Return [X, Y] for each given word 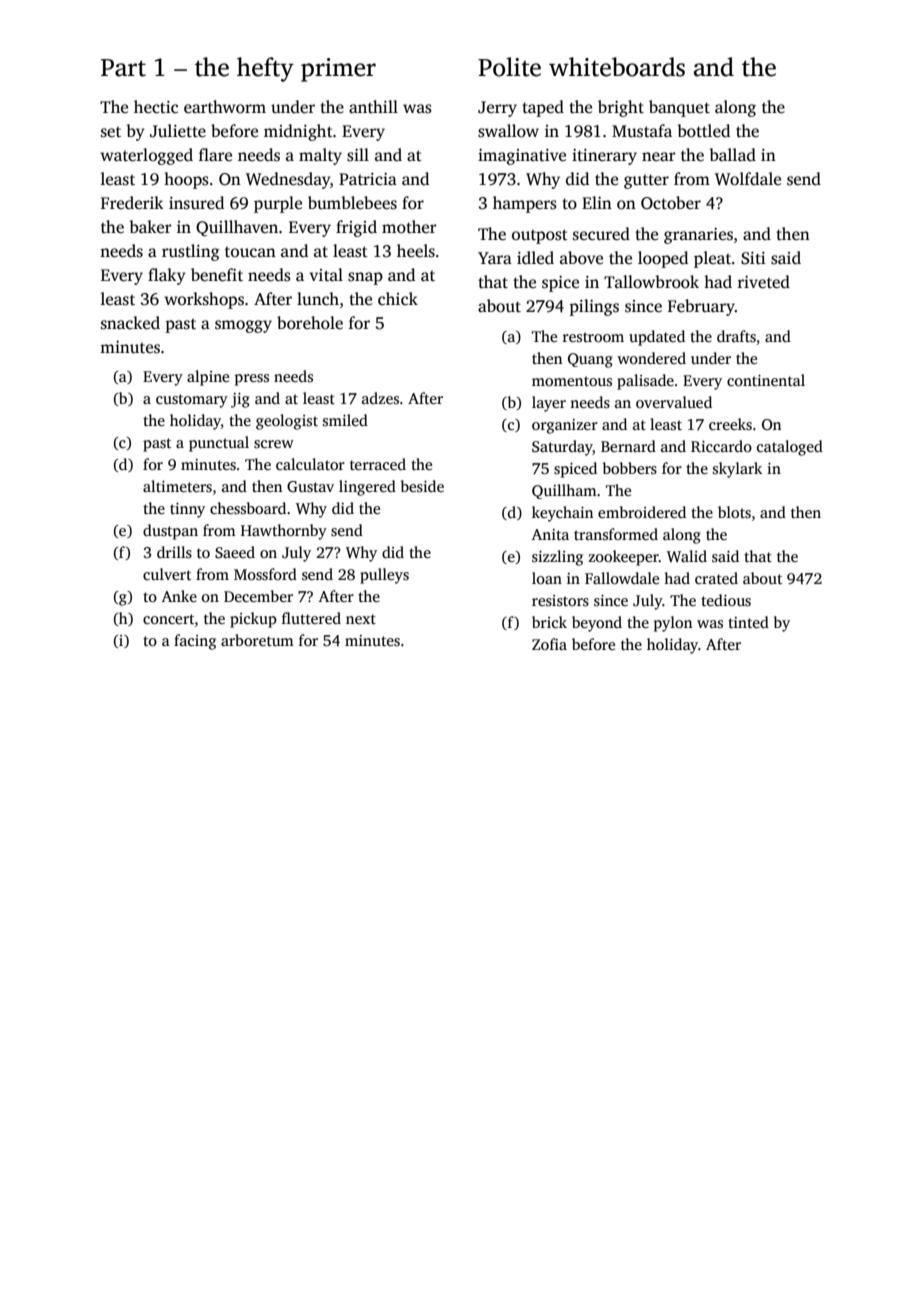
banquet [679, 108]
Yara [495, 258]
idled [535, 258]
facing [195, 642]
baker [150, 226]
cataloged [790, 448]
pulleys [384, 576]
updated [657, 338]
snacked [130, 323]
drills [174, 552]
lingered [367, 488]
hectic [156, 107]
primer [338, 70]
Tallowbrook [651, 282]
